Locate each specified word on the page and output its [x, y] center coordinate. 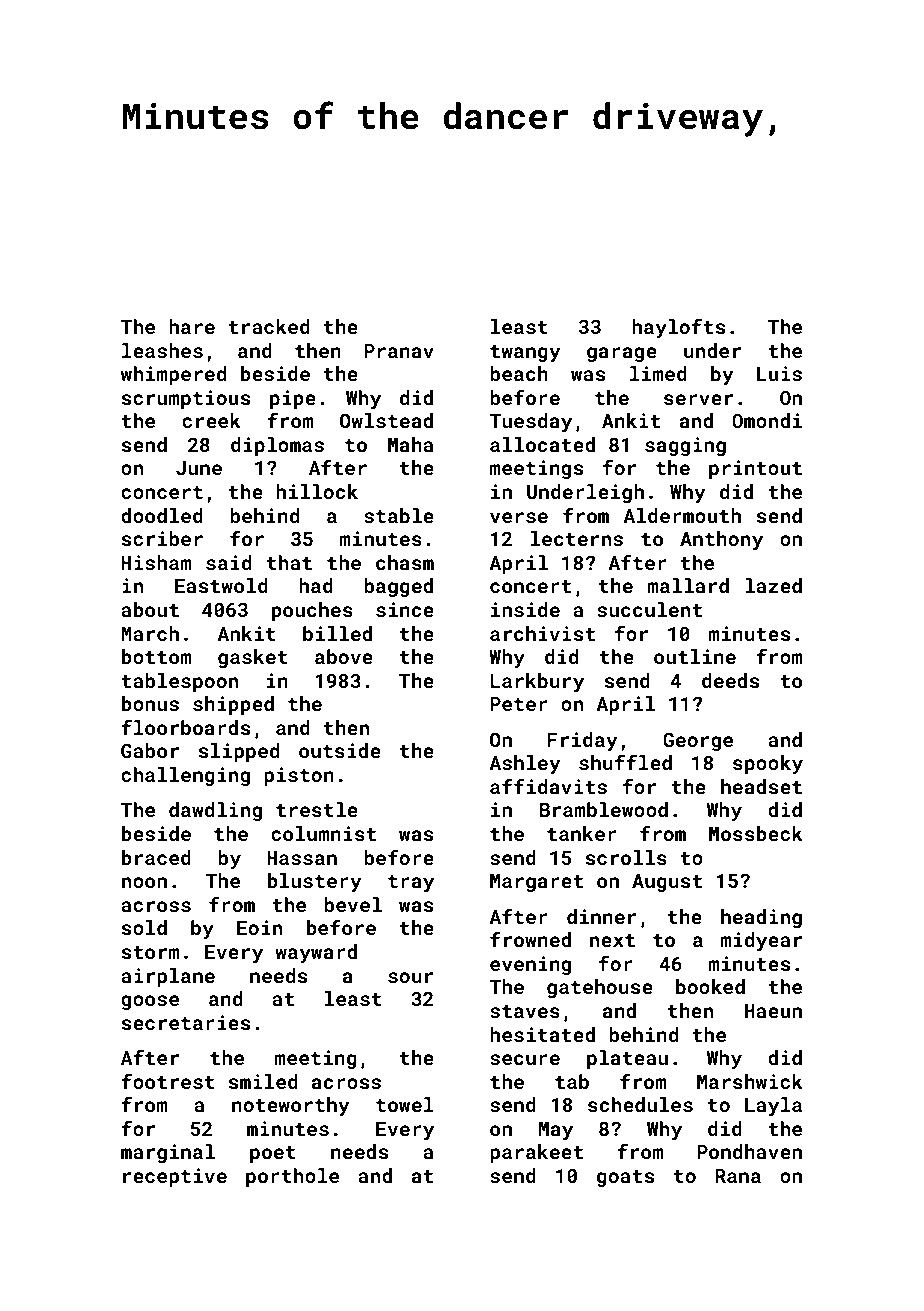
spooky [768, 764]
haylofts [678, 328]
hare [192, 326]
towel [405, 1104]
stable [399, 515]
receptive [175, 1177]
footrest [168, 1081]
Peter [519, 704]
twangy [525, 353]
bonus [150, 703]
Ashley [525, 764]
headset [761, 786]
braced [156, 857]
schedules [640, 1104]
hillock [317, 491]
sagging [685, 446]
